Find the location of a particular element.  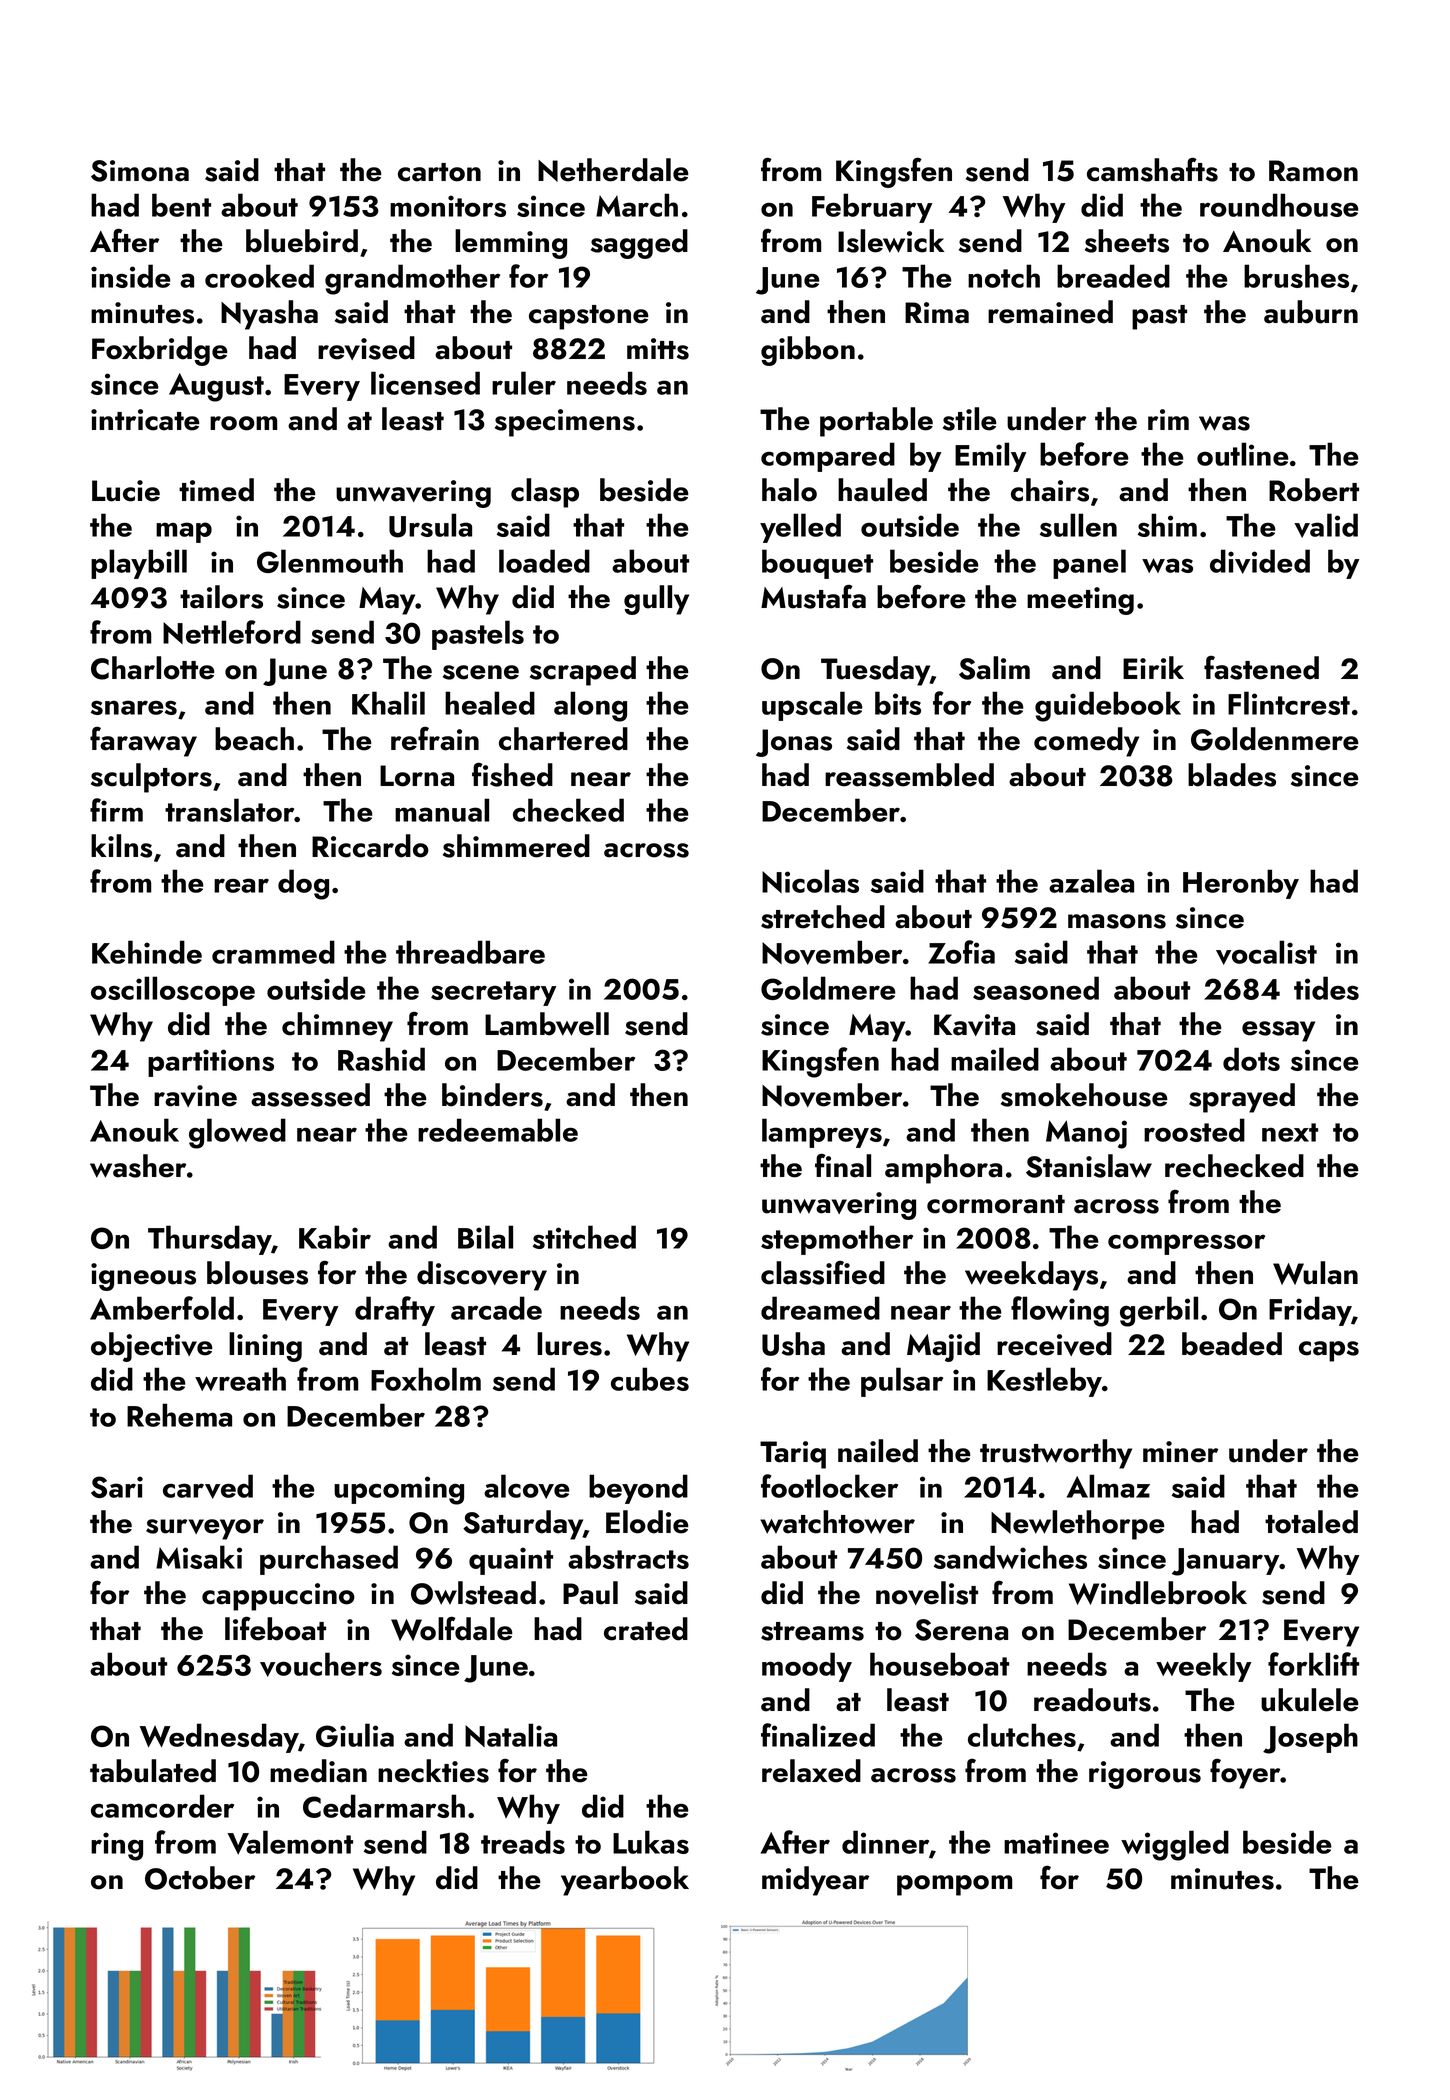

auburn is located at coordinates (1311, 312).
